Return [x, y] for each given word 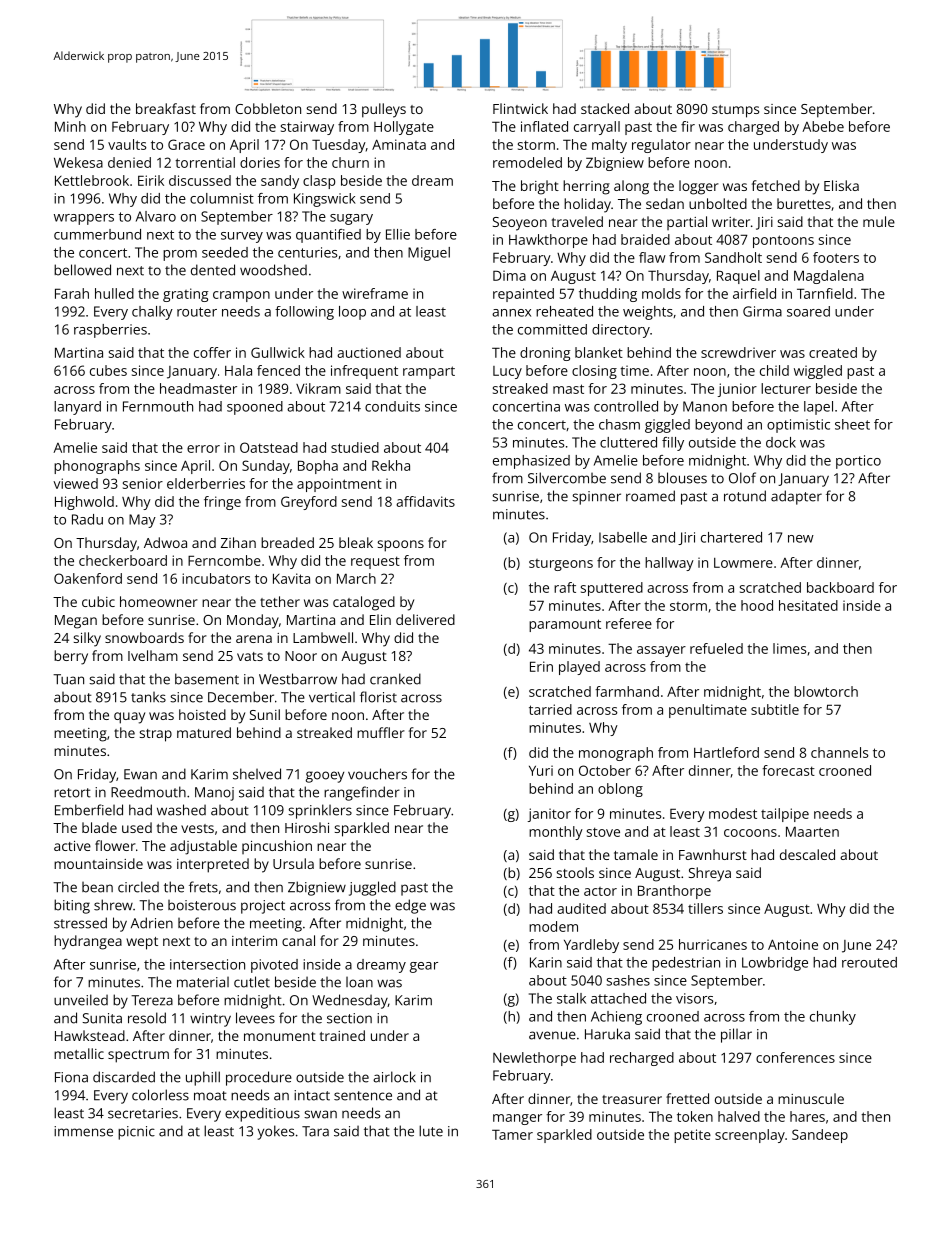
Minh [70, 126]
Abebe [823, 126]
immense [83, 1131]
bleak [356, 542]
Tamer [512, 1134]
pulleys [384, 110]
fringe [222, 503]
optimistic [798, 426]
